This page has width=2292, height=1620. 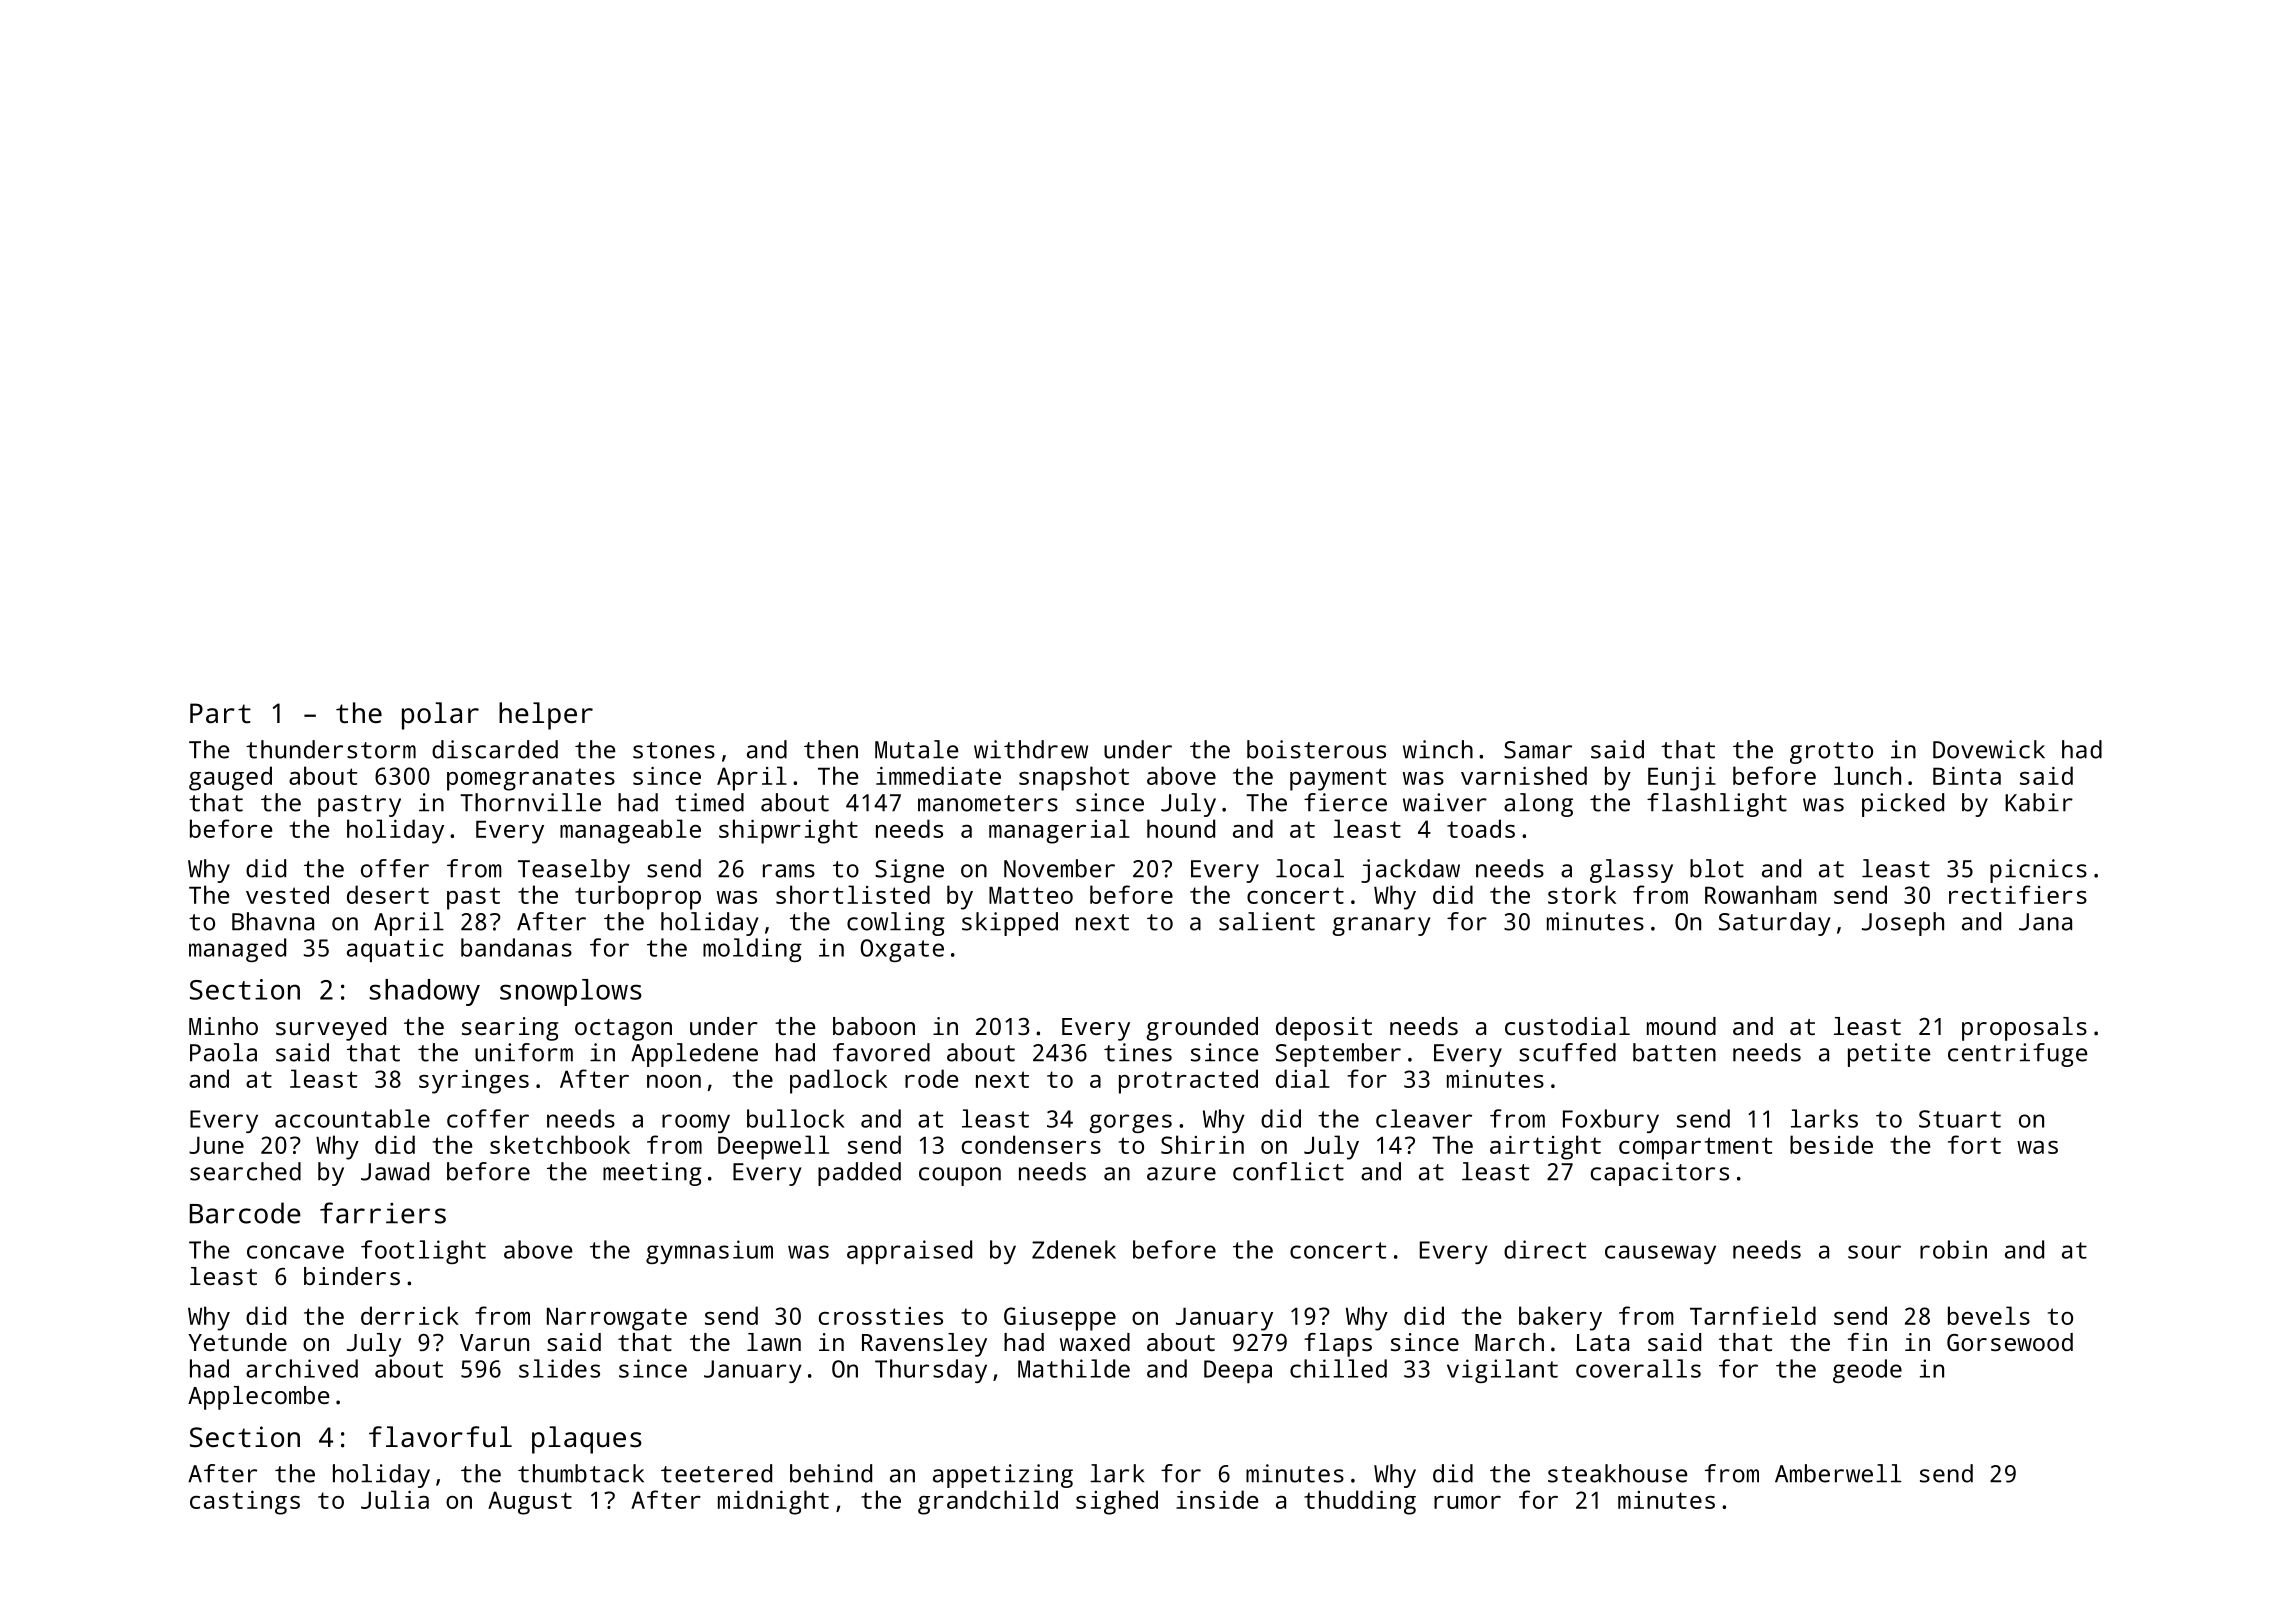 What do you see at coordinates (896, 924) in the page?
I see `cowling` at bounding box center [896, 924].
